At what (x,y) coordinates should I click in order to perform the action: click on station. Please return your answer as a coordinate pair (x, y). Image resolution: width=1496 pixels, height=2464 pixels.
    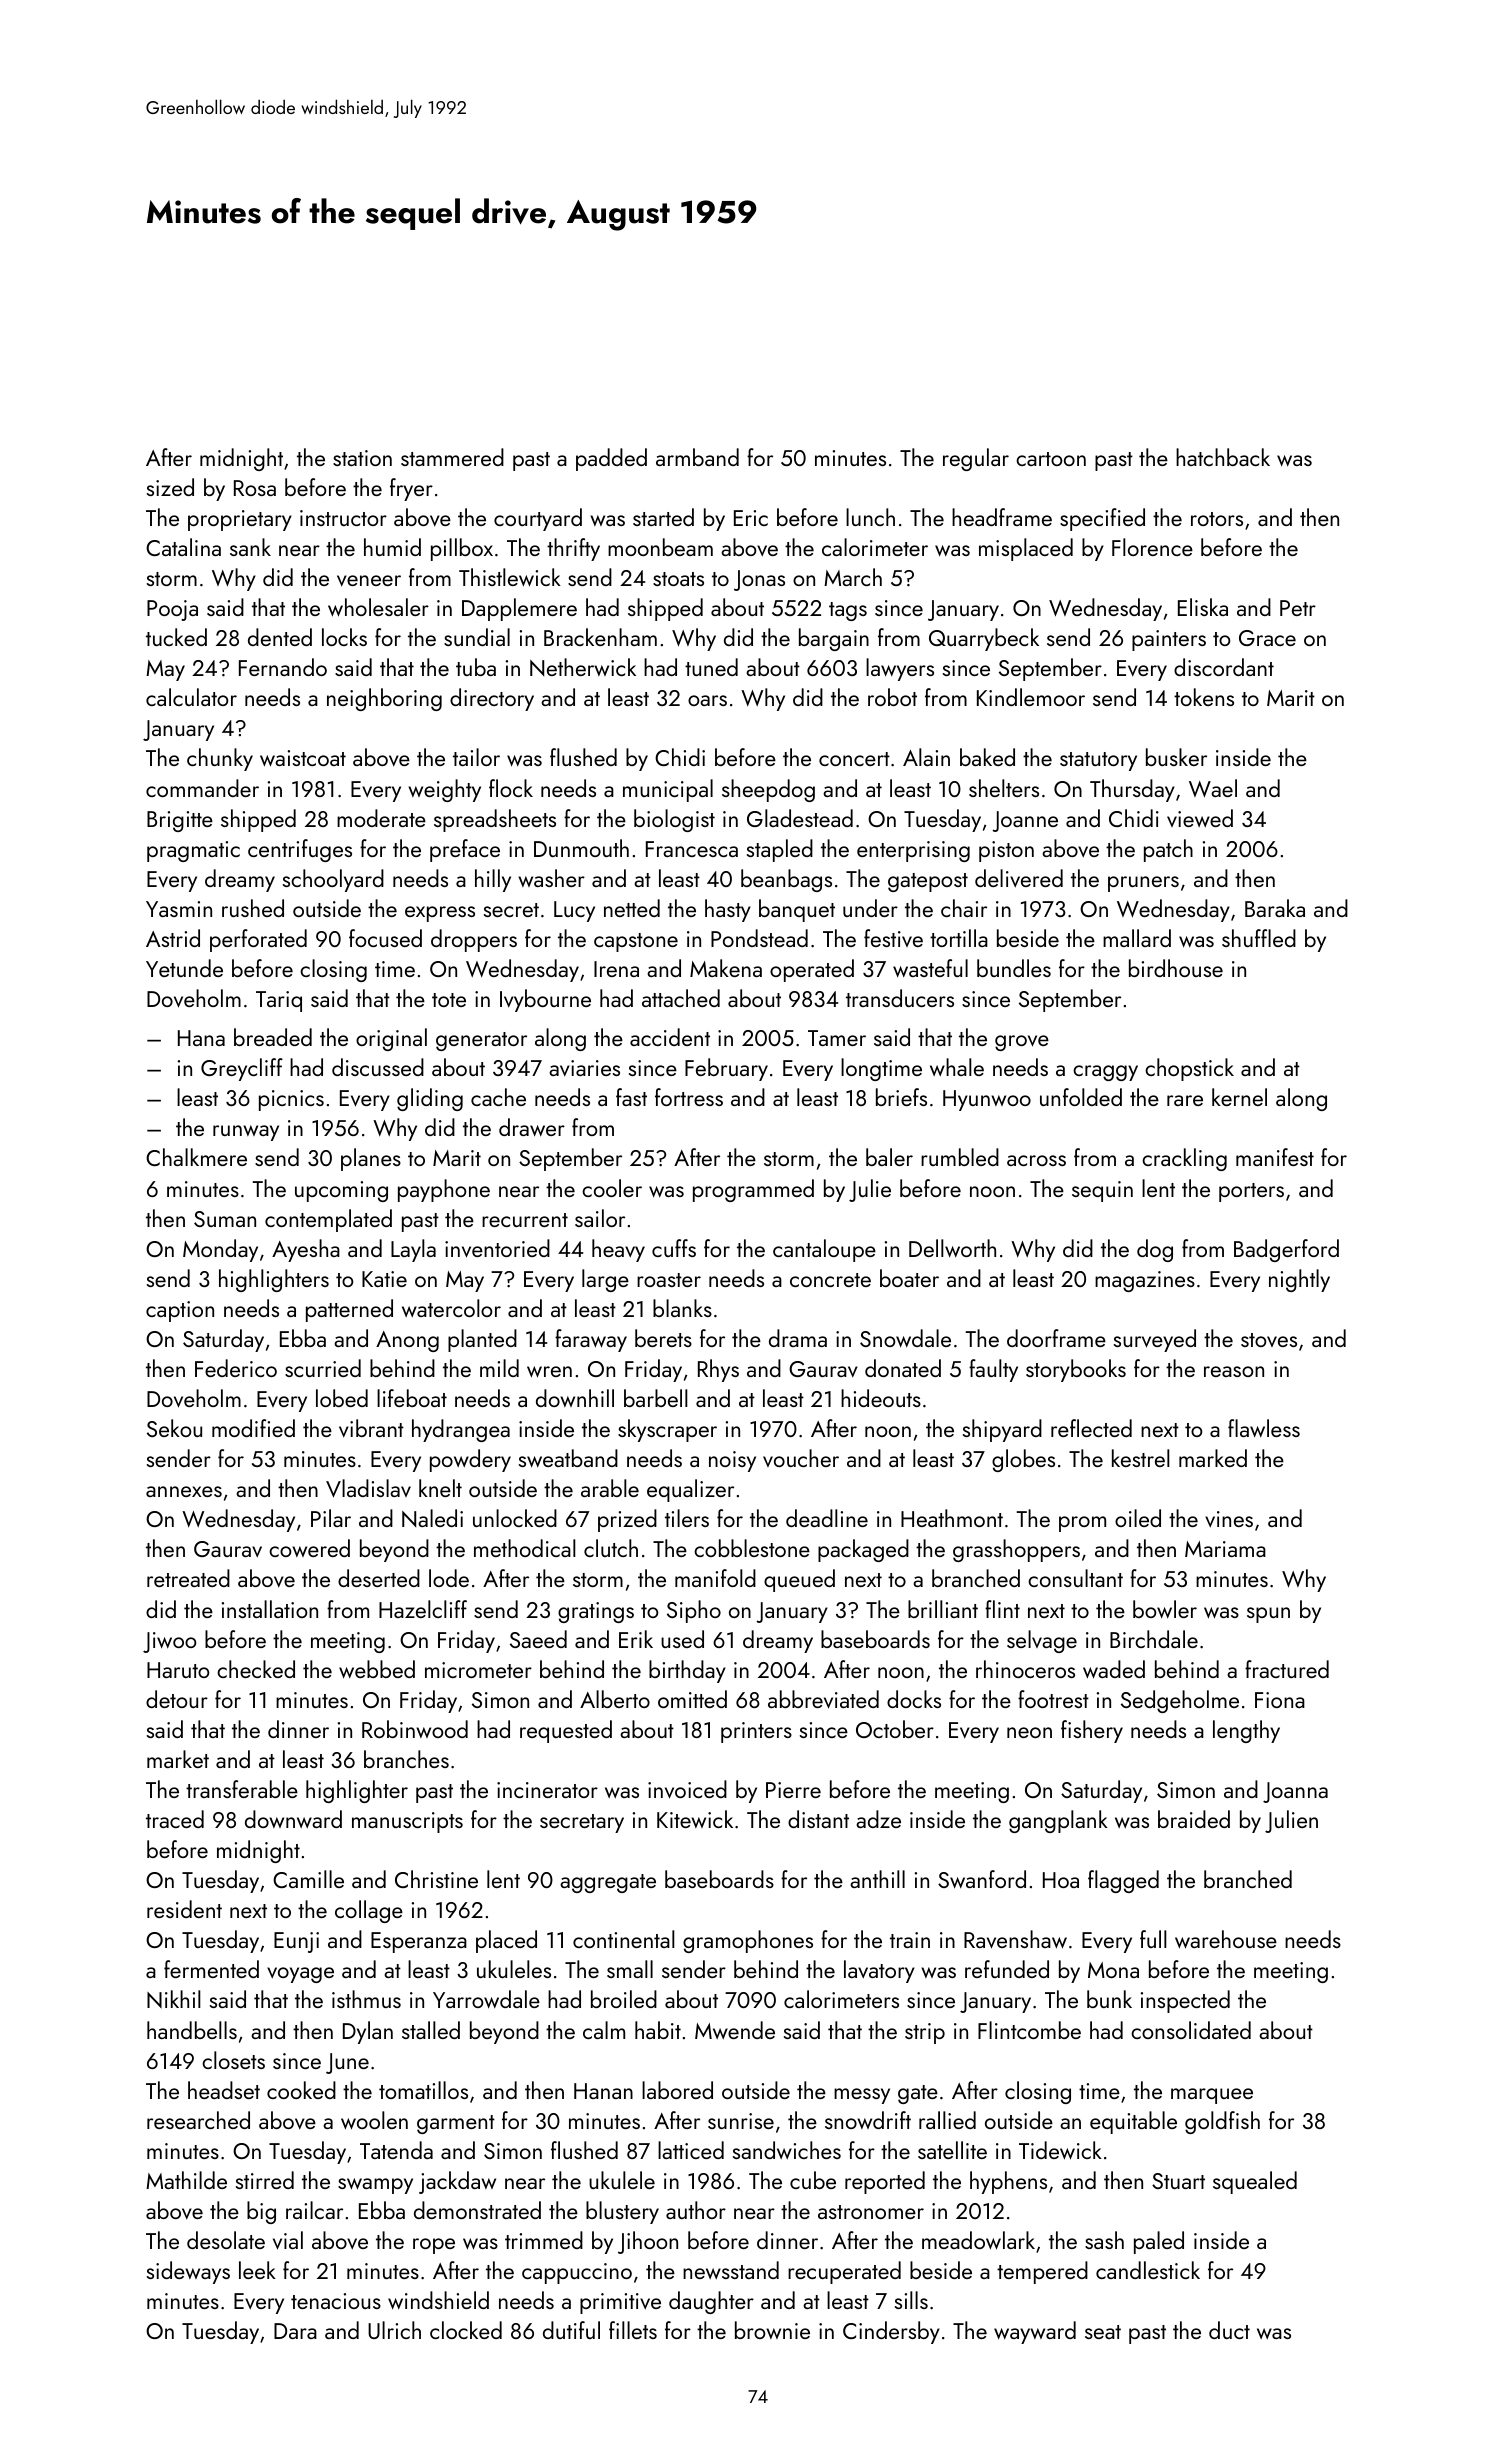
    Looking at the image, I should click on (362, 458).
